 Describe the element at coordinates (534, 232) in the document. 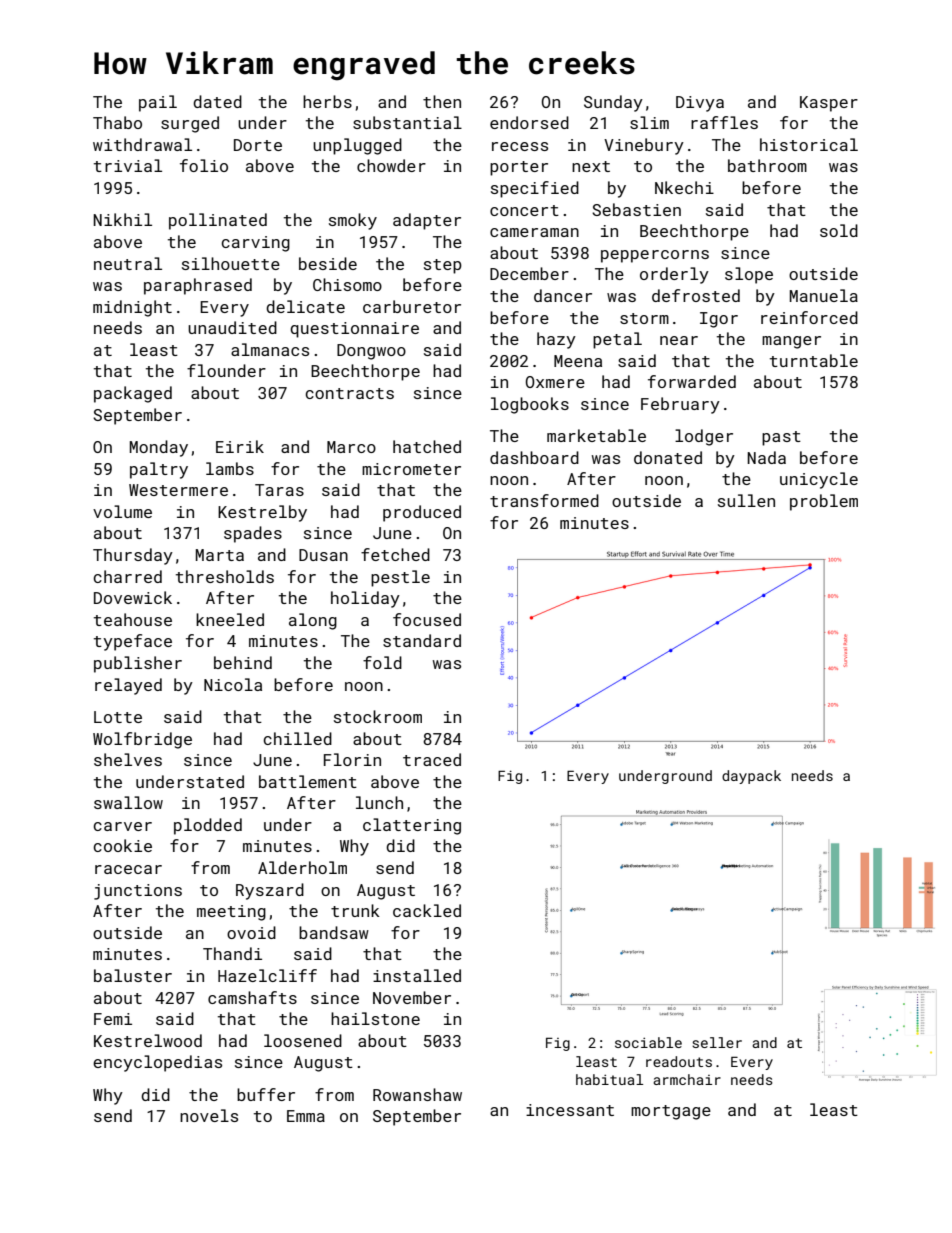

I see `cameraman` at that location.
